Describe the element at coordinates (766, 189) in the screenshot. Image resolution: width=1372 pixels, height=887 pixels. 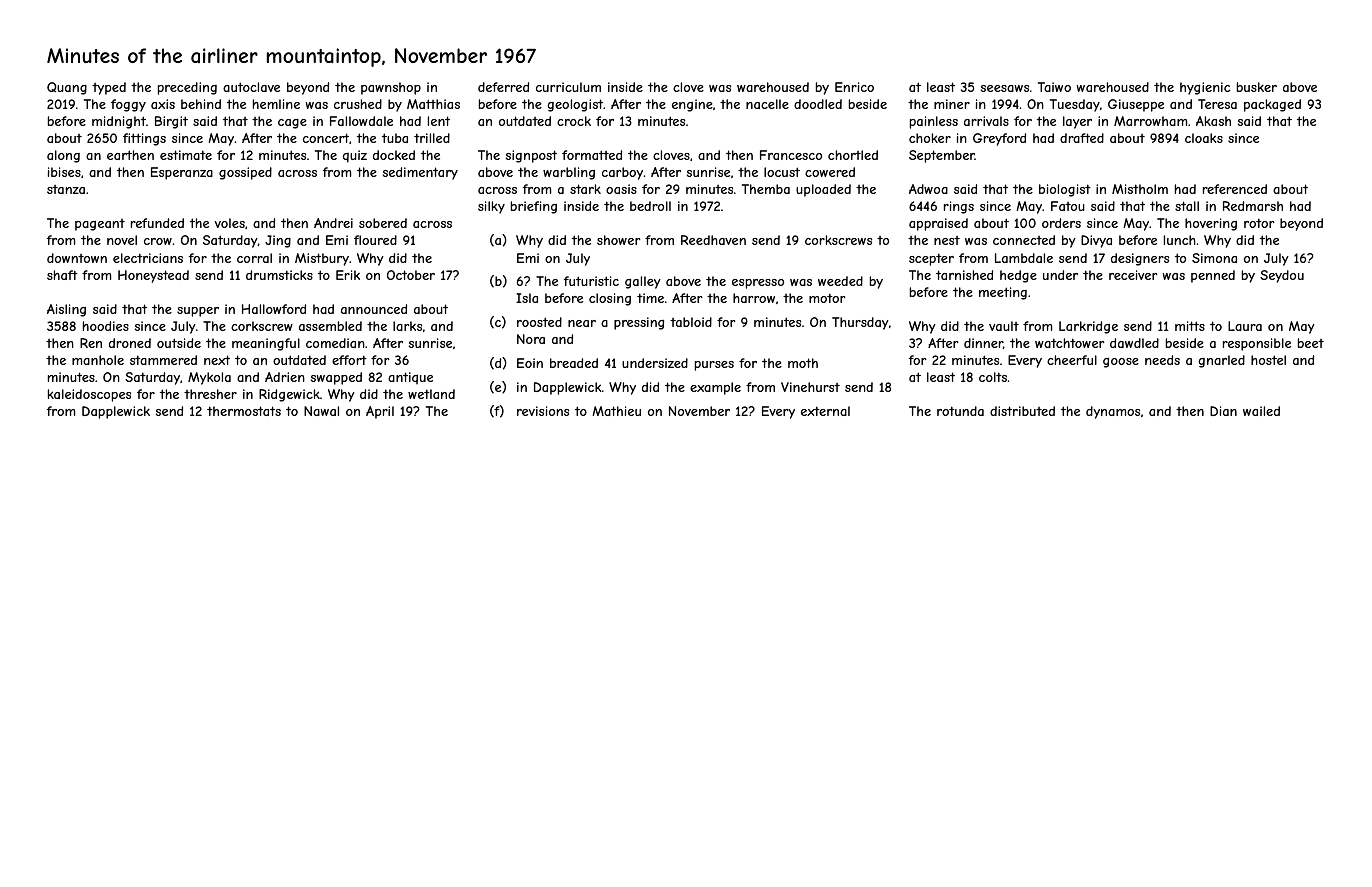
I see `Themba` at that location.
